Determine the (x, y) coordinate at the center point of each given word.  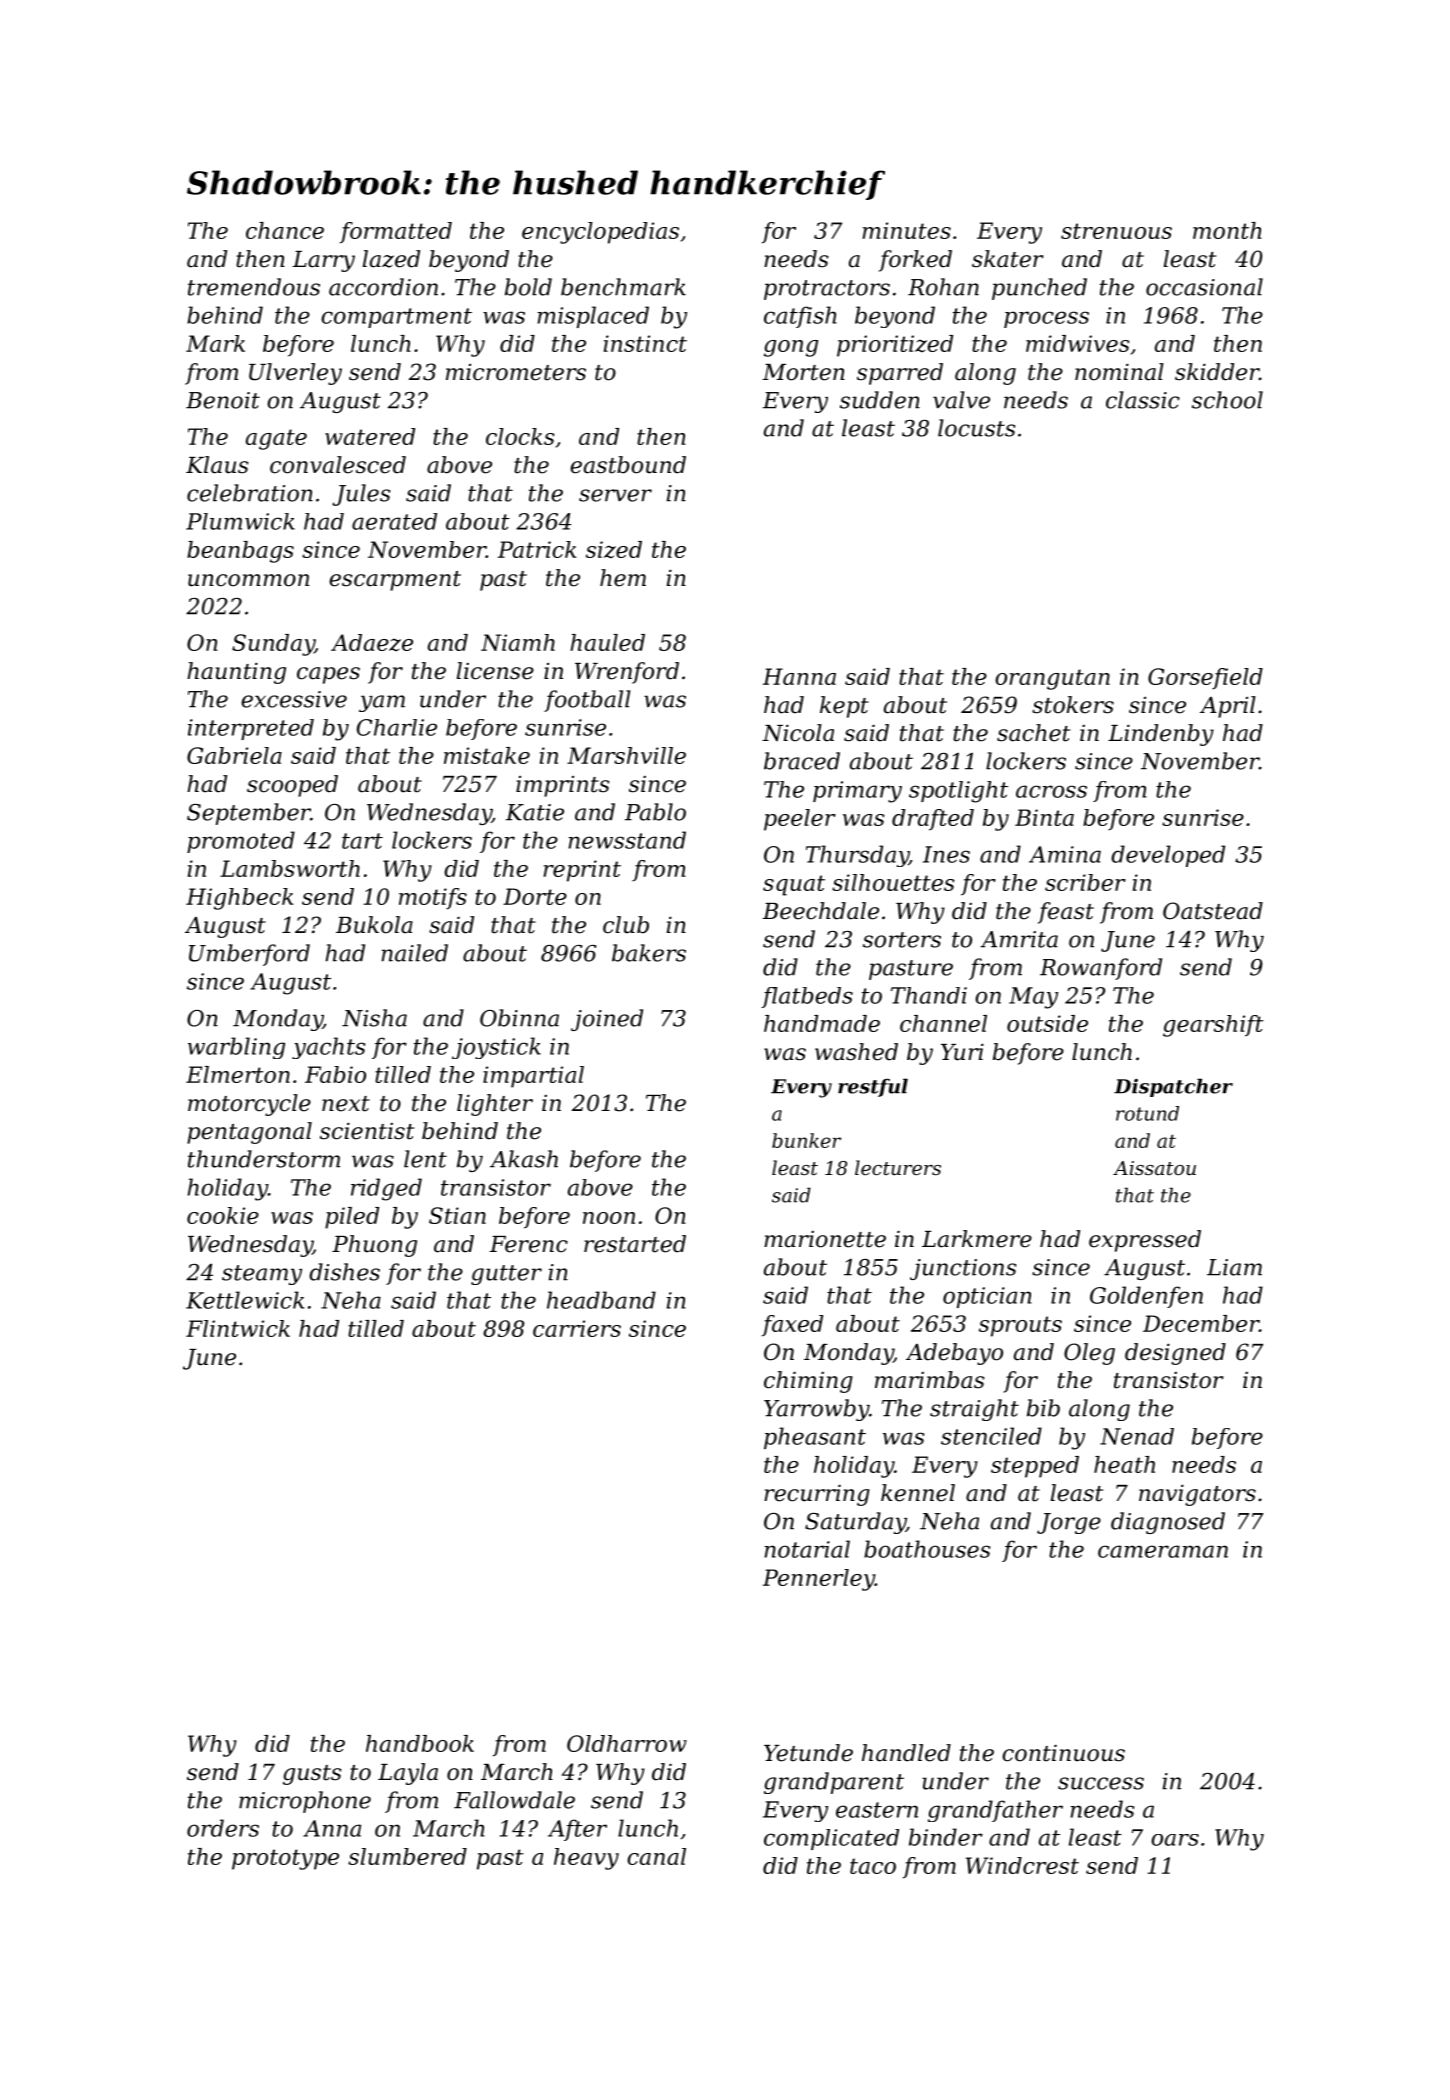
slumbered (407, 1856)
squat (794, 885)
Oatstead (1213, 911)
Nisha (374, 1018)
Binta (1044, 817)
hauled (607, 642)
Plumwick (240, 521)
